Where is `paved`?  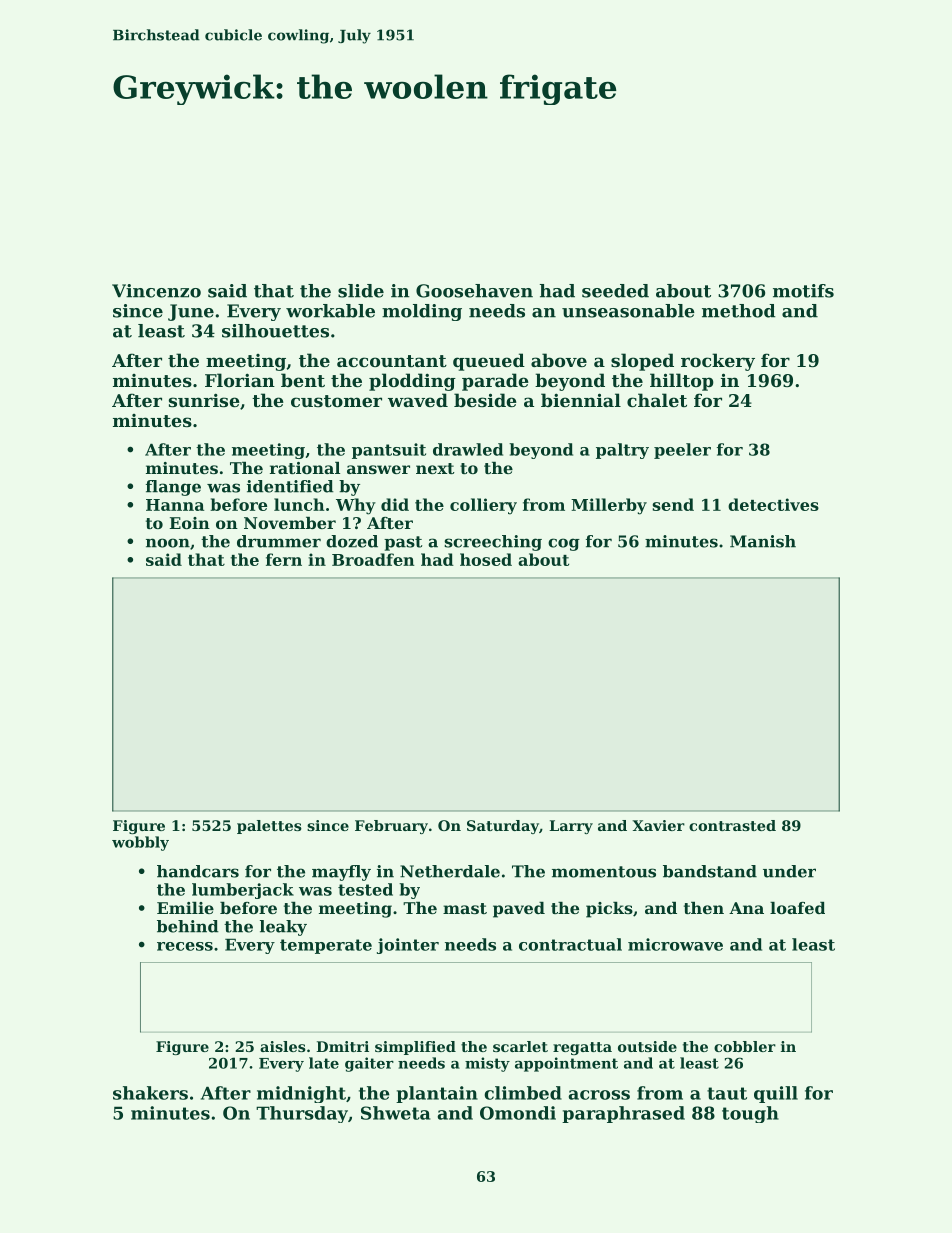
paved is located at coordinates (519, 910).
